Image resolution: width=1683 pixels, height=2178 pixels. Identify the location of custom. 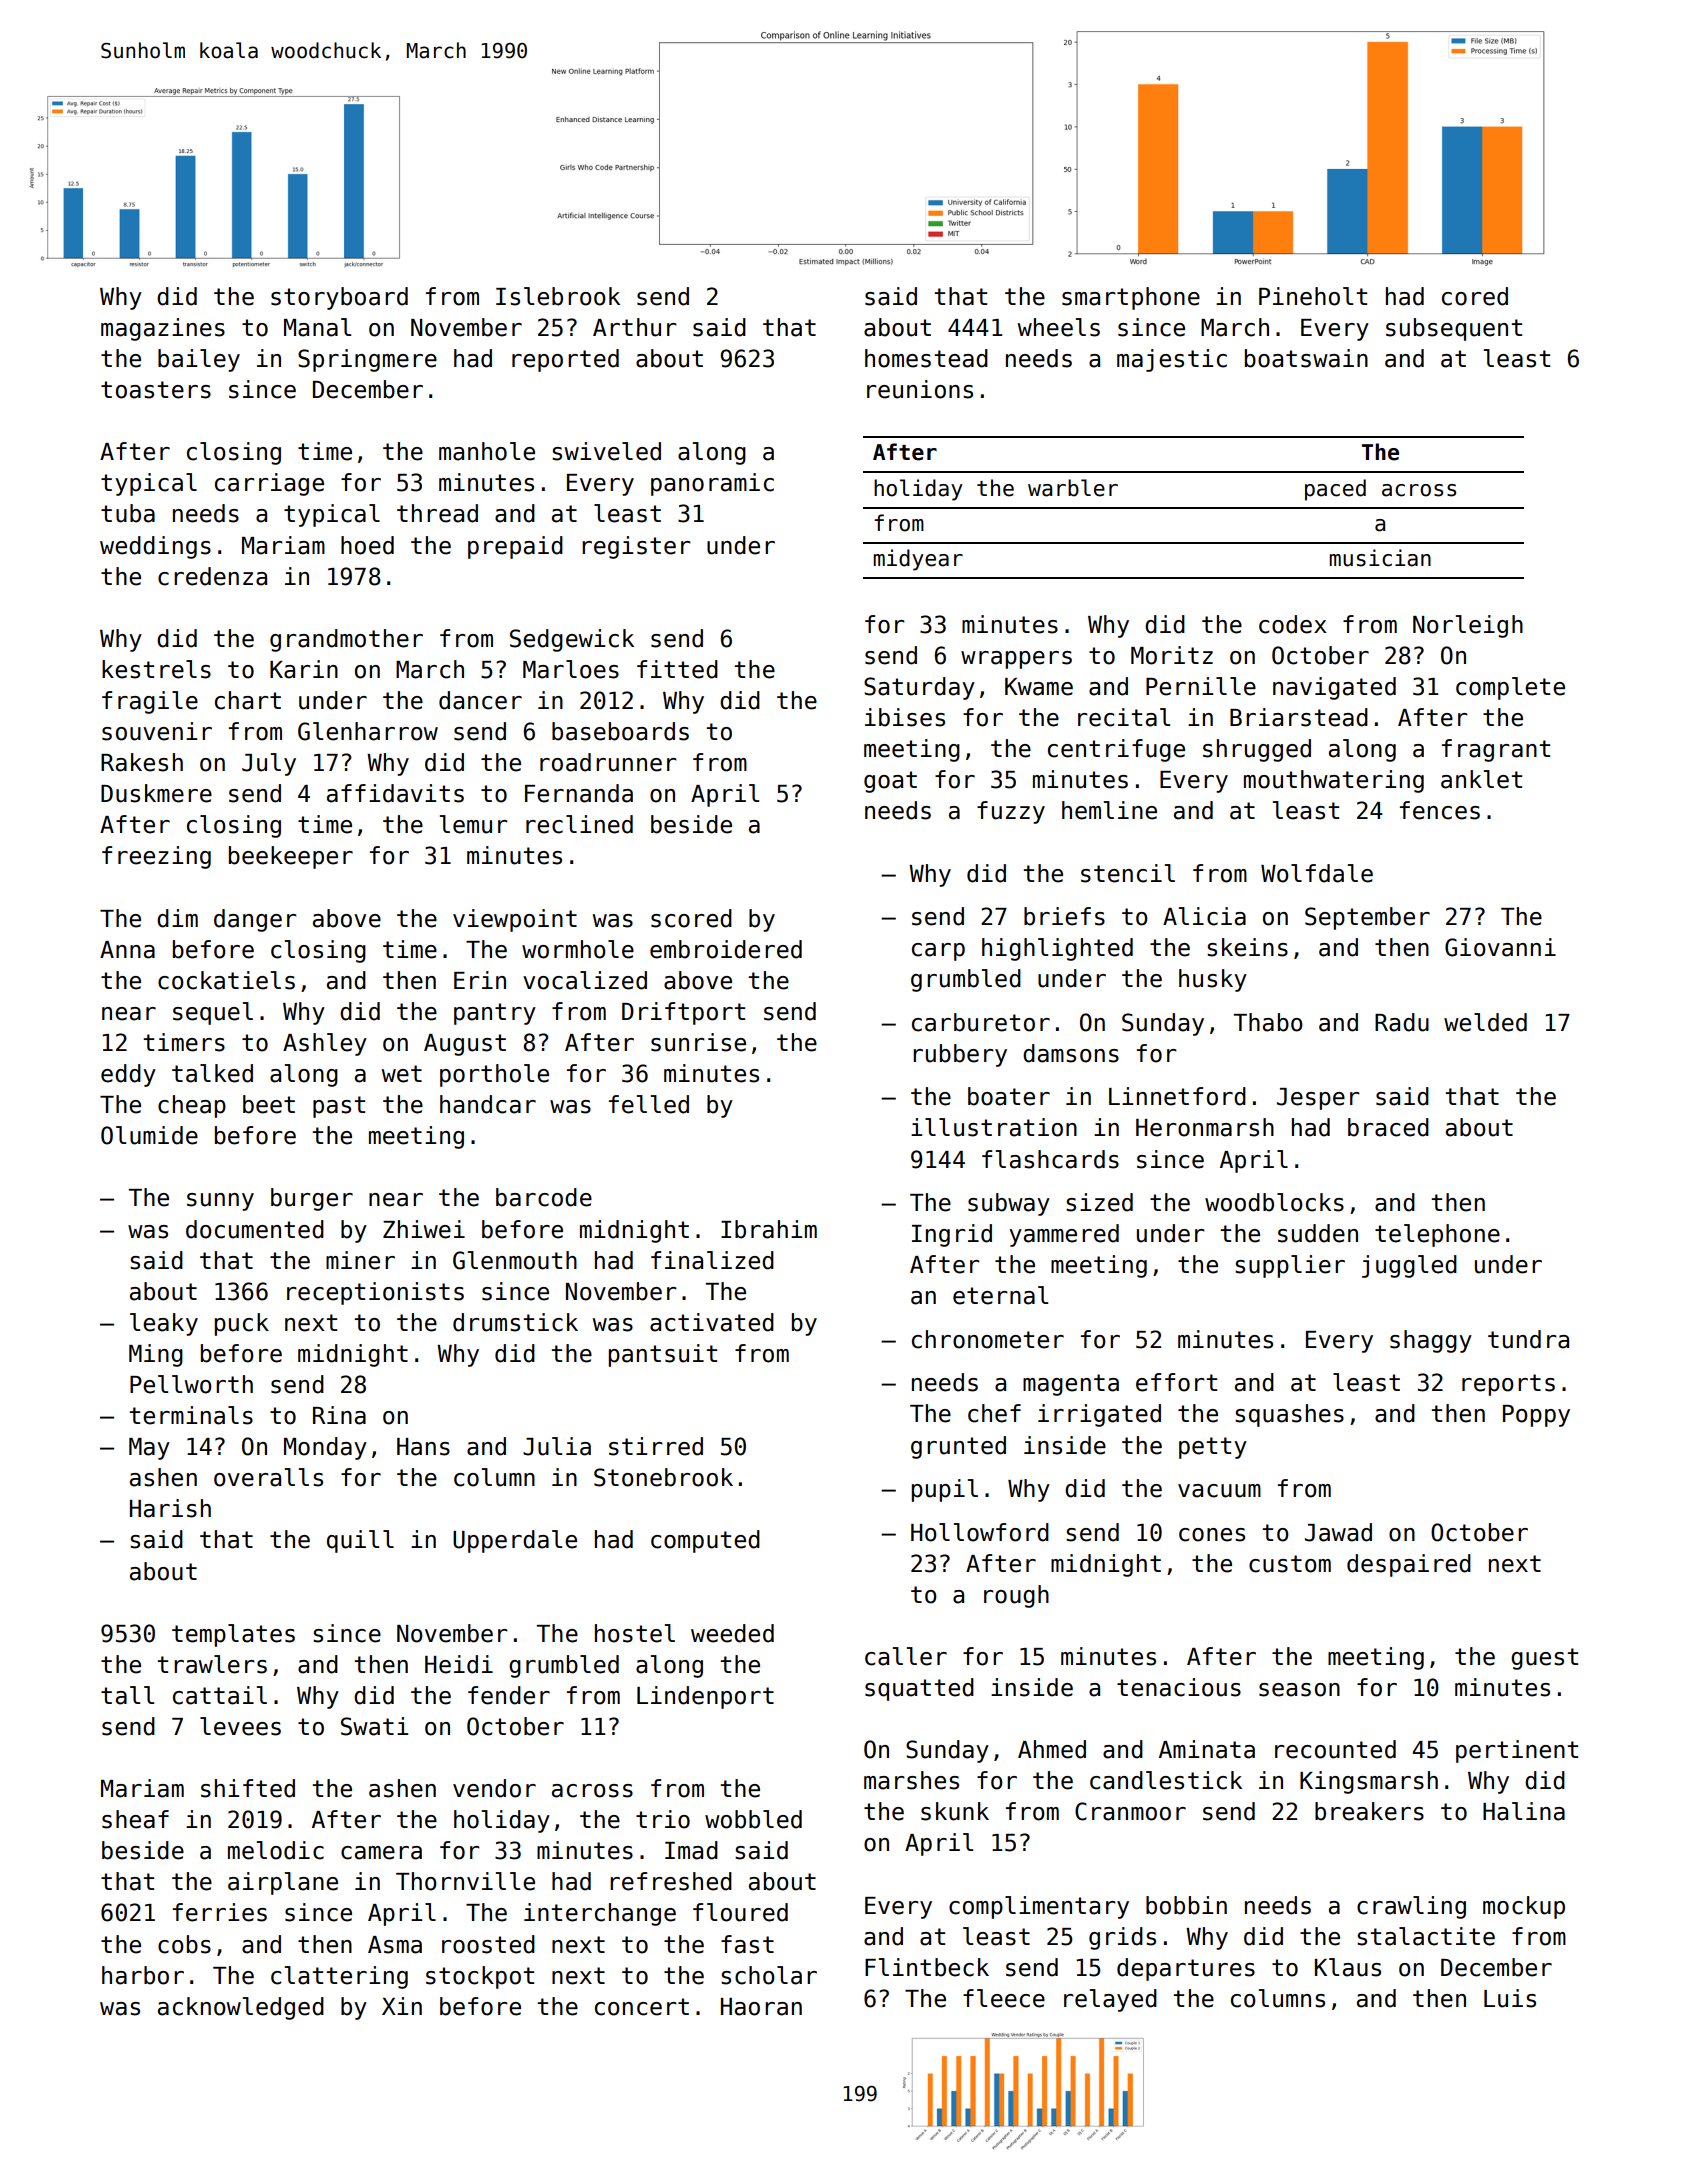
(1290, 1564).
